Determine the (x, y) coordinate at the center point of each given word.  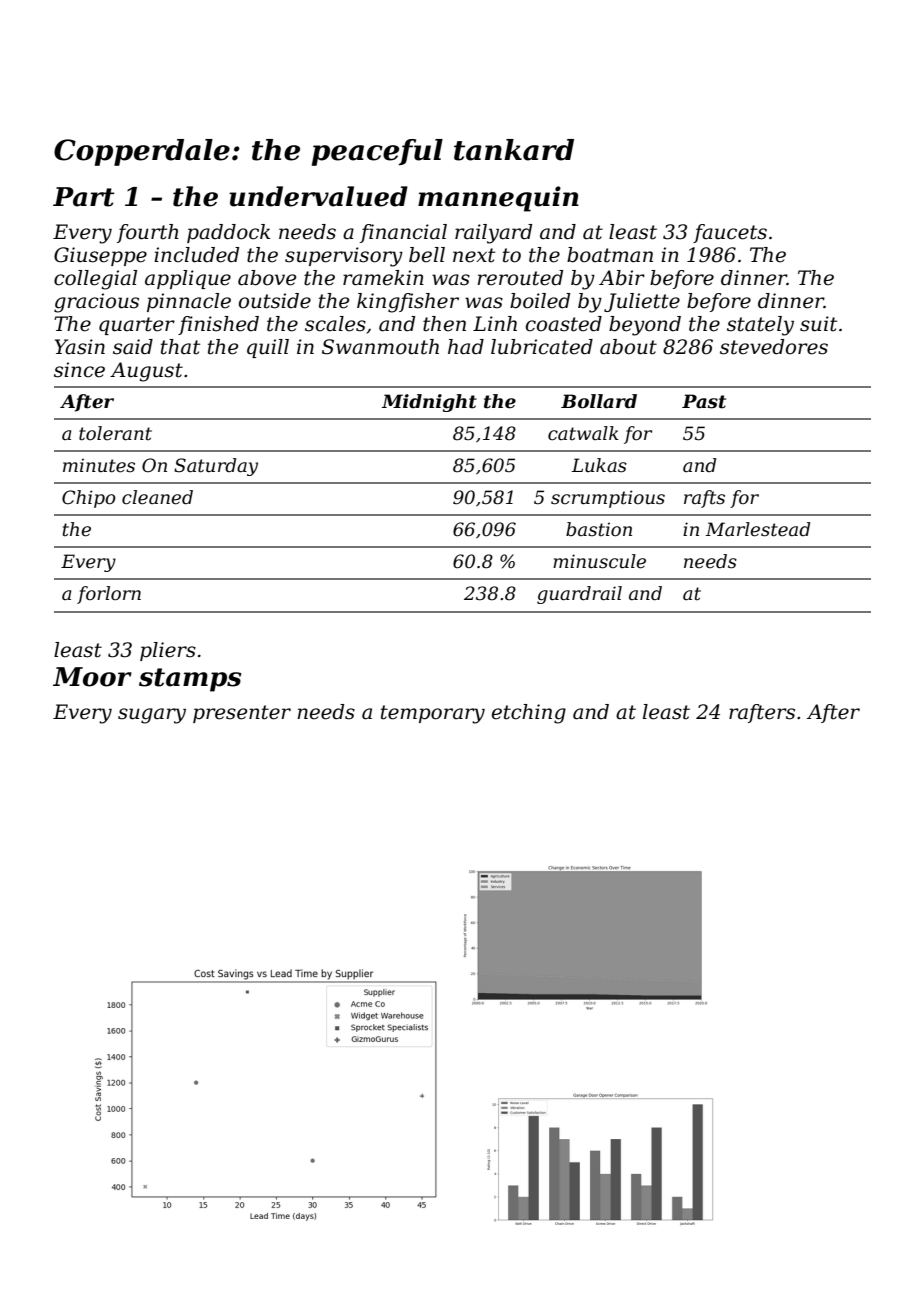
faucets (730, 233)
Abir (622, 278)
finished (218, 325)
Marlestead (757, 529)
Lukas (599, 465)
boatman (610, 255)
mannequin (498, 199)
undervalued (318, 196)
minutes (99, 465)
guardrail (579, 595)
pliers (168, 651)
